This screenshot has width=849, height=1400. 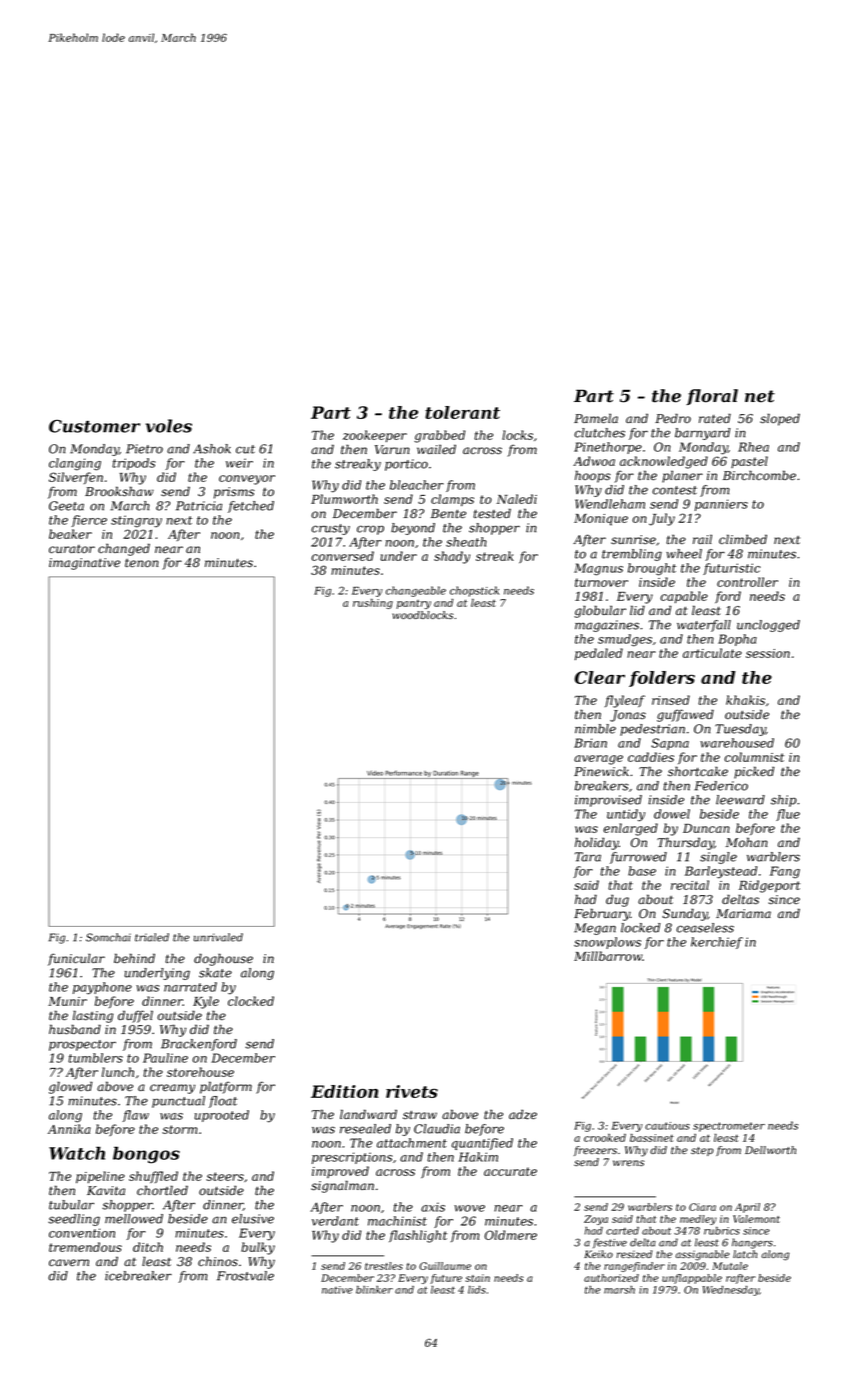 I want to click on Valemont, so click(x=756, y=1219).
